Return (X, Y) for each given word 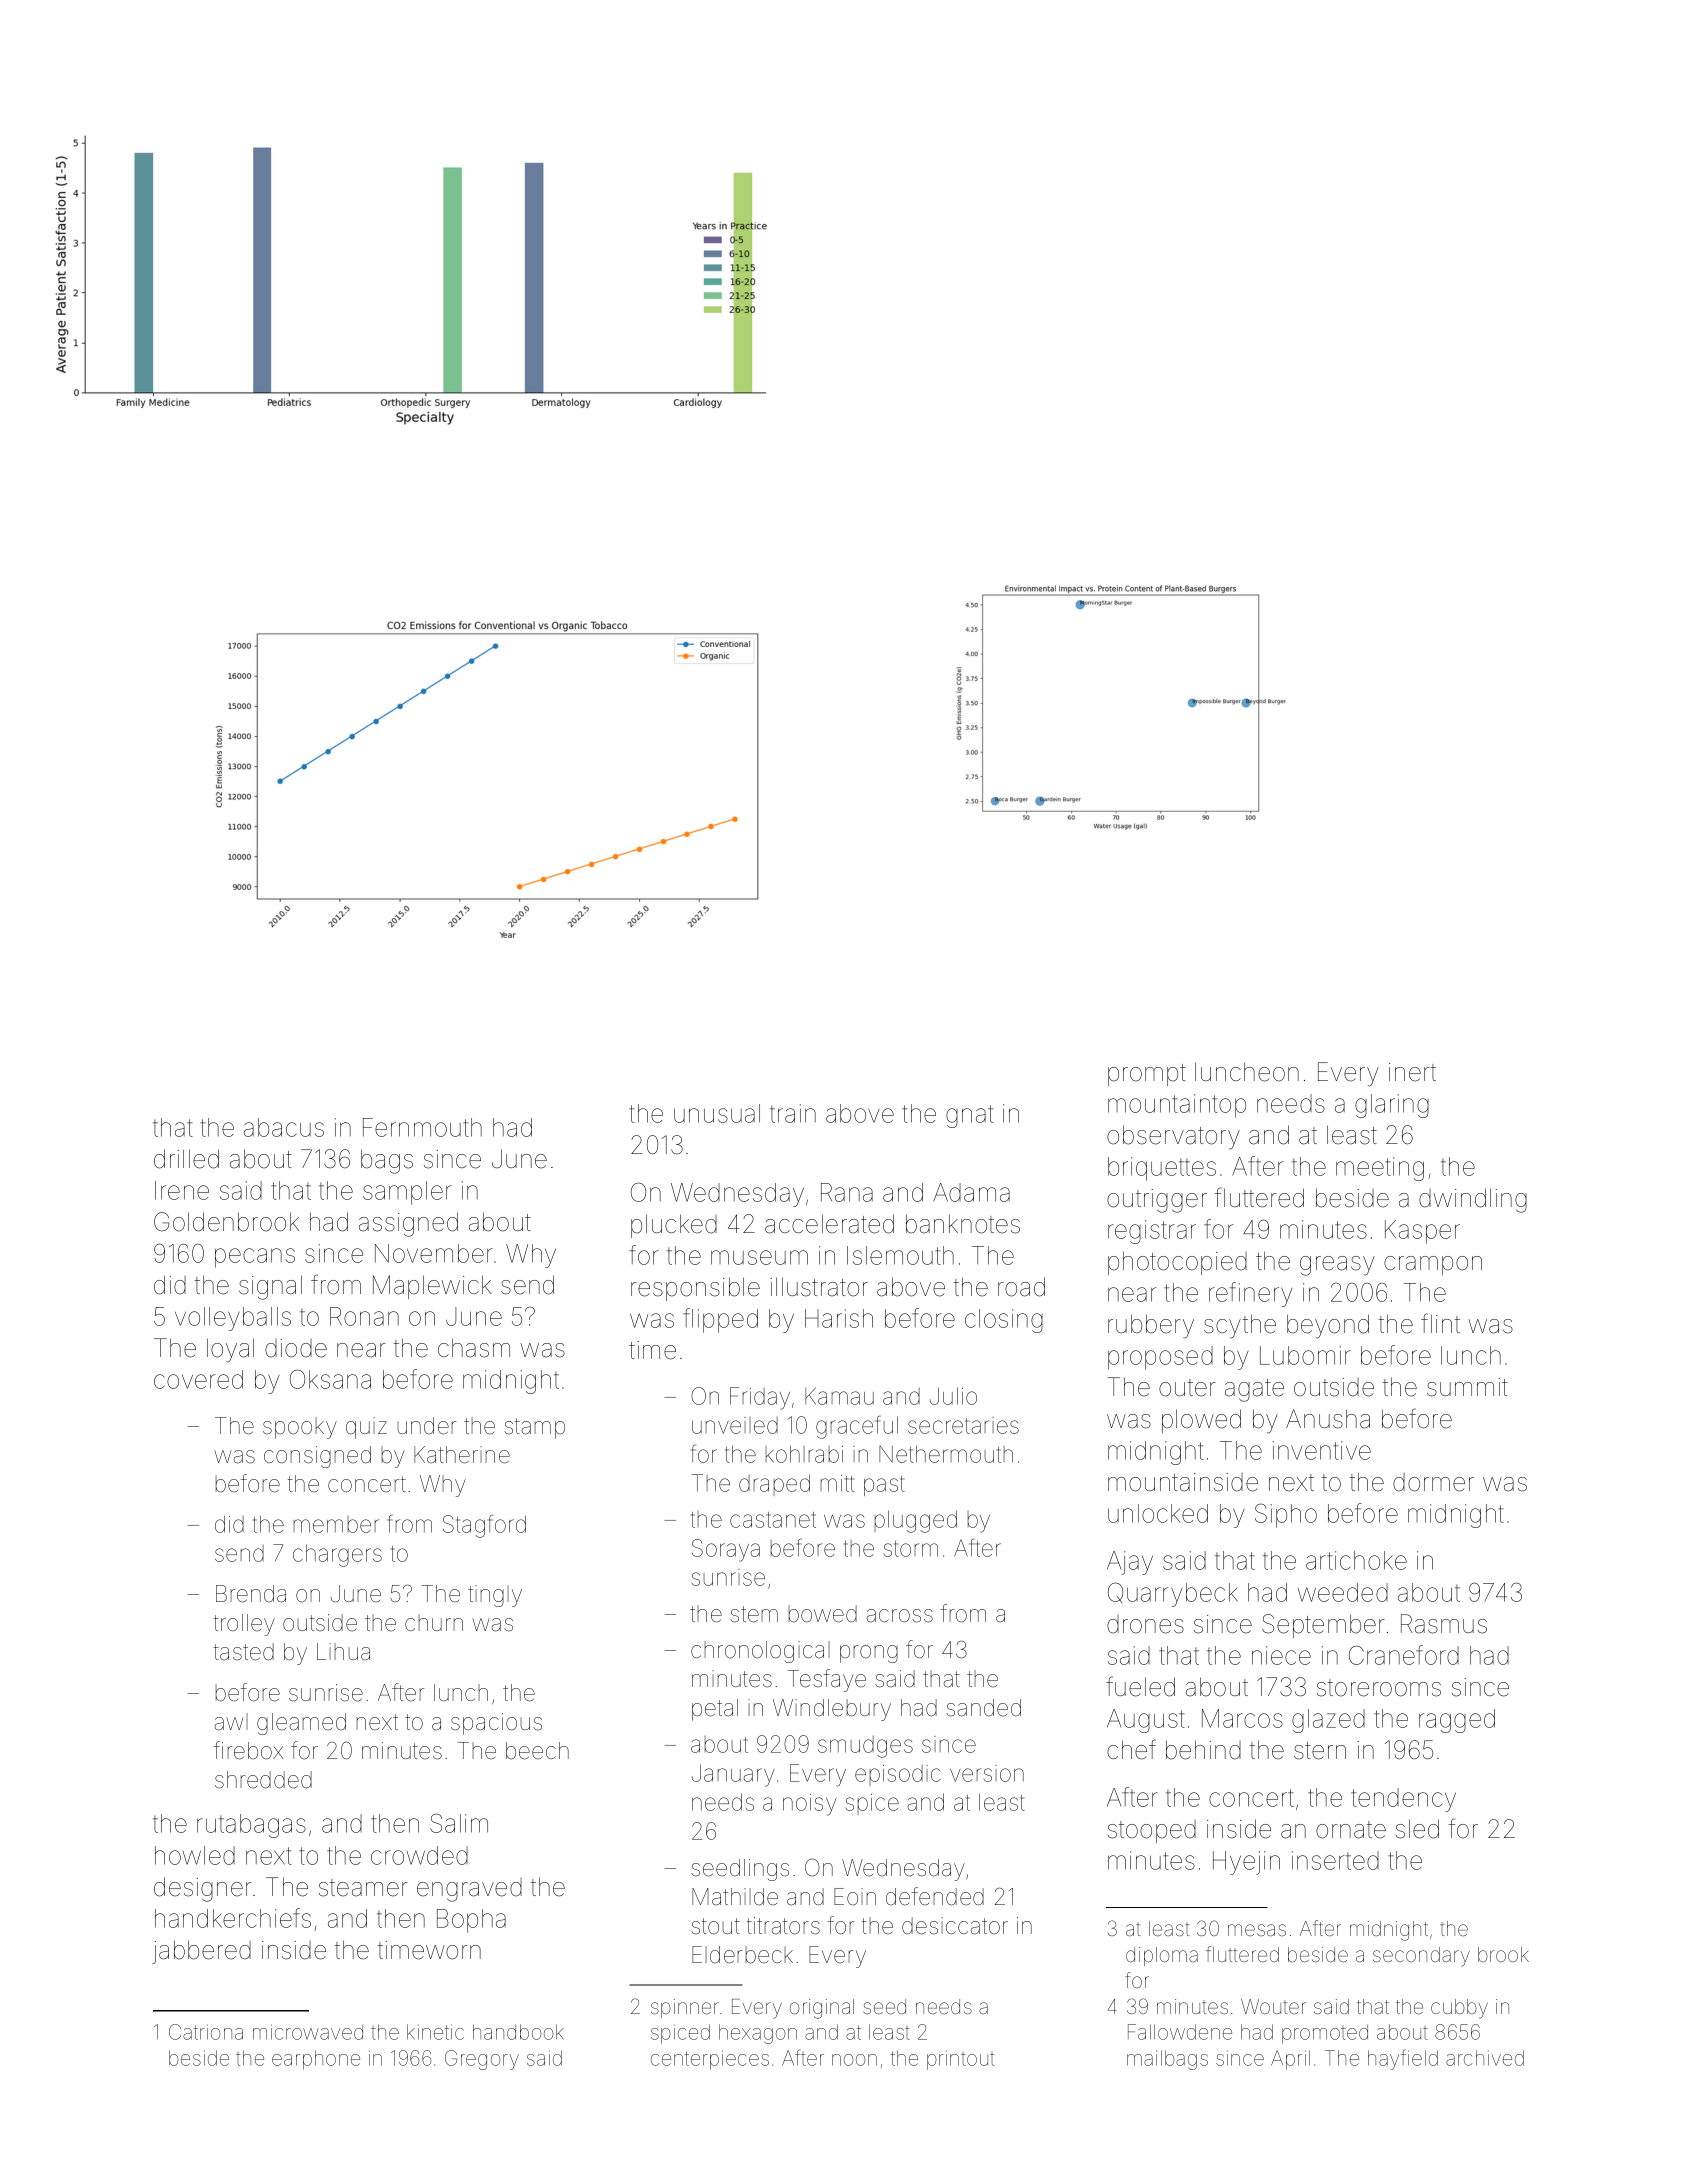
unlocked (1158, 1513)
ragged (1457, 1721)
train (793, 1113)
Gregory (482, 2060)
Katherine (462, 1455)
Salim (459, 1823)
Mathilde (735, 1897)
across (900, 1616)
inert (1412, 1072)
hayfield (1403, 2059)
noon (854, 2060)
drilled (186, 1159)
